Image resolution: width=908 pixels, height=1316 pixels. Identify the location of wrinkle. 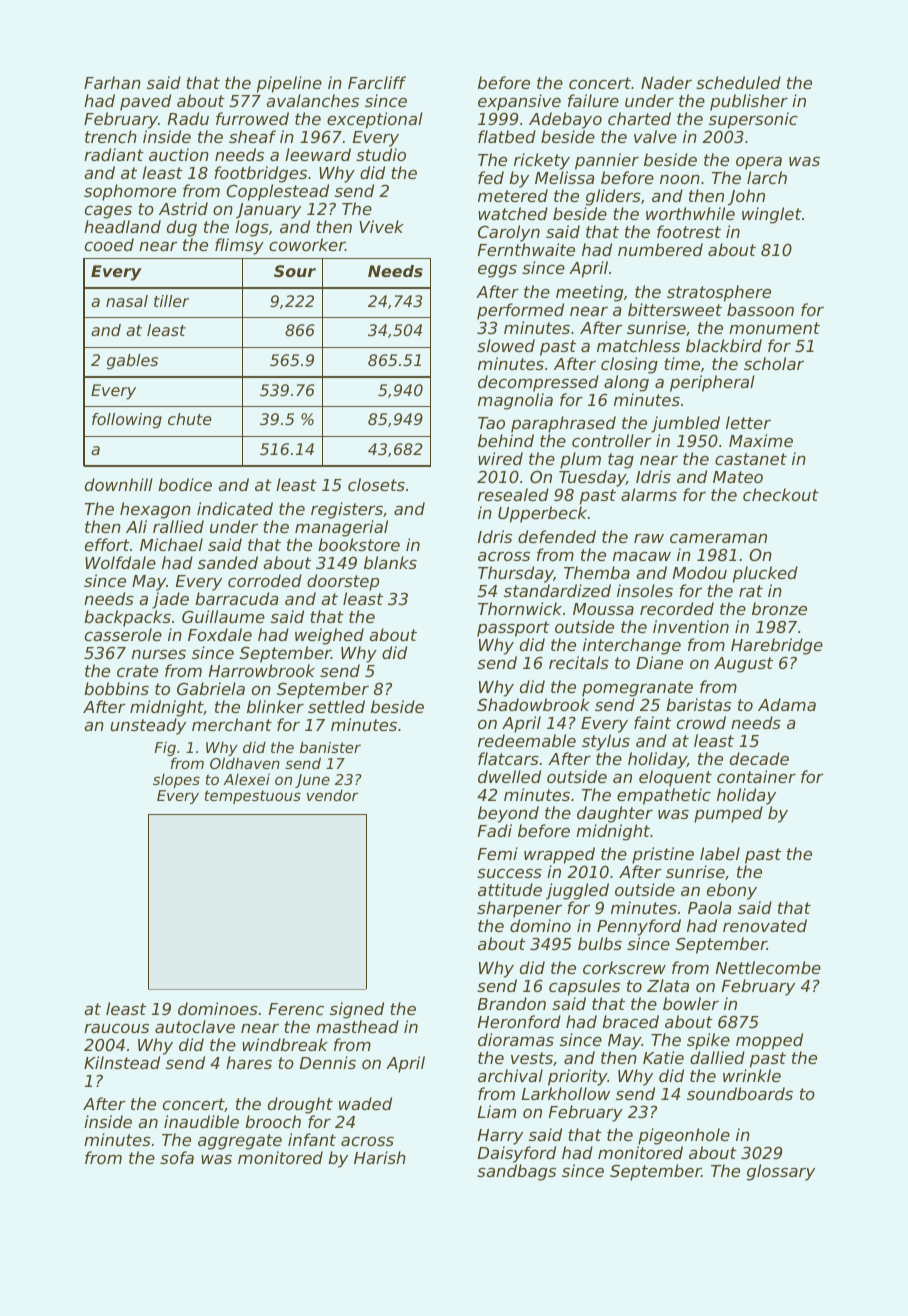
(752, 1075).
